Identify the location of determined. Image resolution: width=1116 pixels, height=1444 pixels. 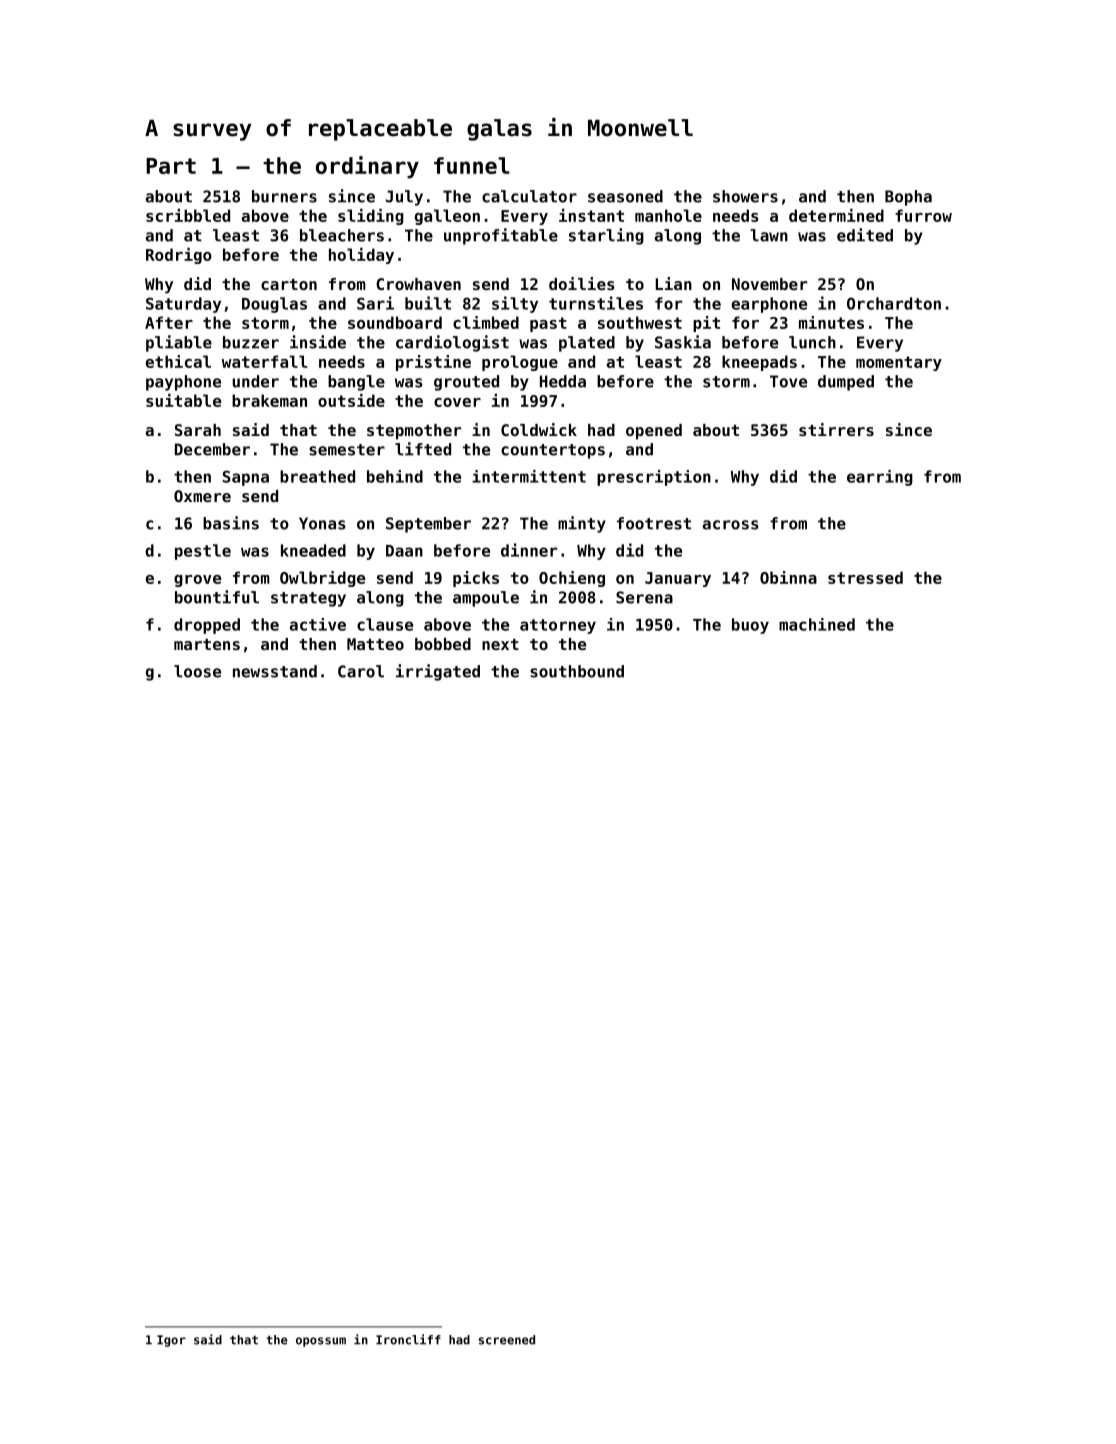
(836, 215).
